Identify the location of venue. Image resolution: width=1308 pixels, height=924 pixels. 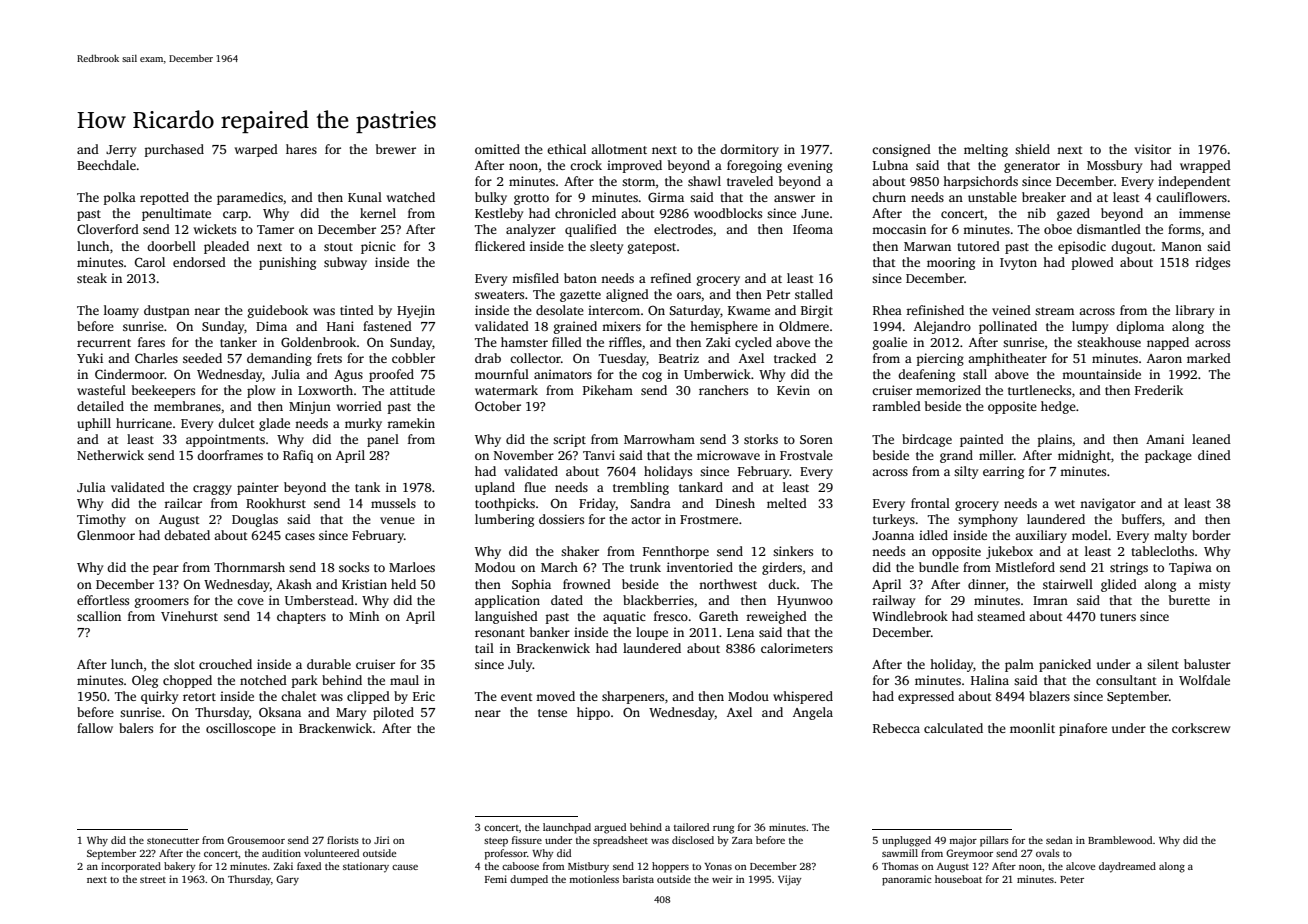
(397, 520).
